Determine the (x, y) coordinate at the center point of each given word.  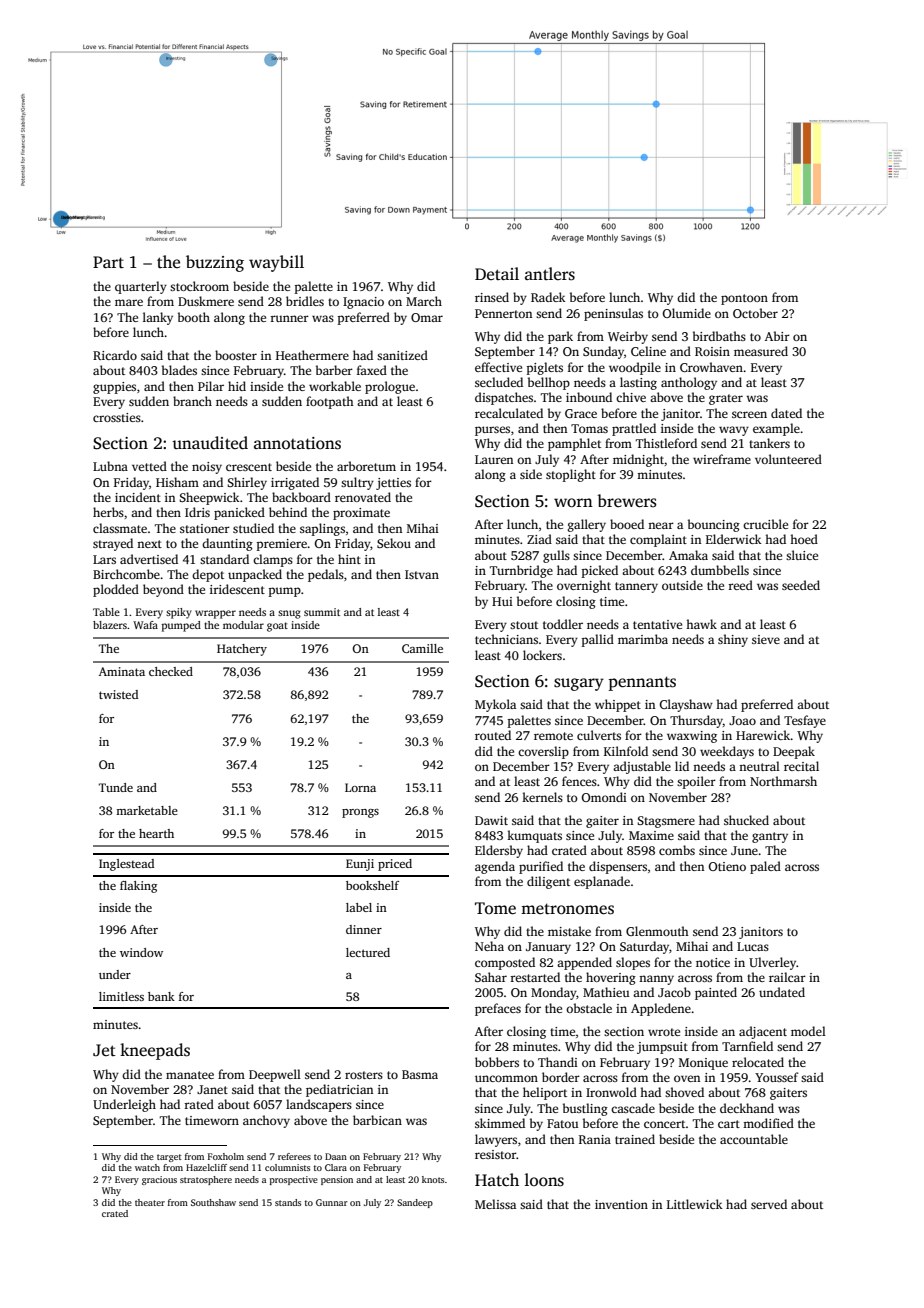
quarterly (141, 287)
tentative (657, 624)
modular (243, 625)
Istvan (422, 574)
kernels (542, 797)
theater (150, 1202)
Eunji (360, 865)
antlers (550, 274)
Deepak (794, 752)
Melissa (495, 1204)
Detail (497, 273)
